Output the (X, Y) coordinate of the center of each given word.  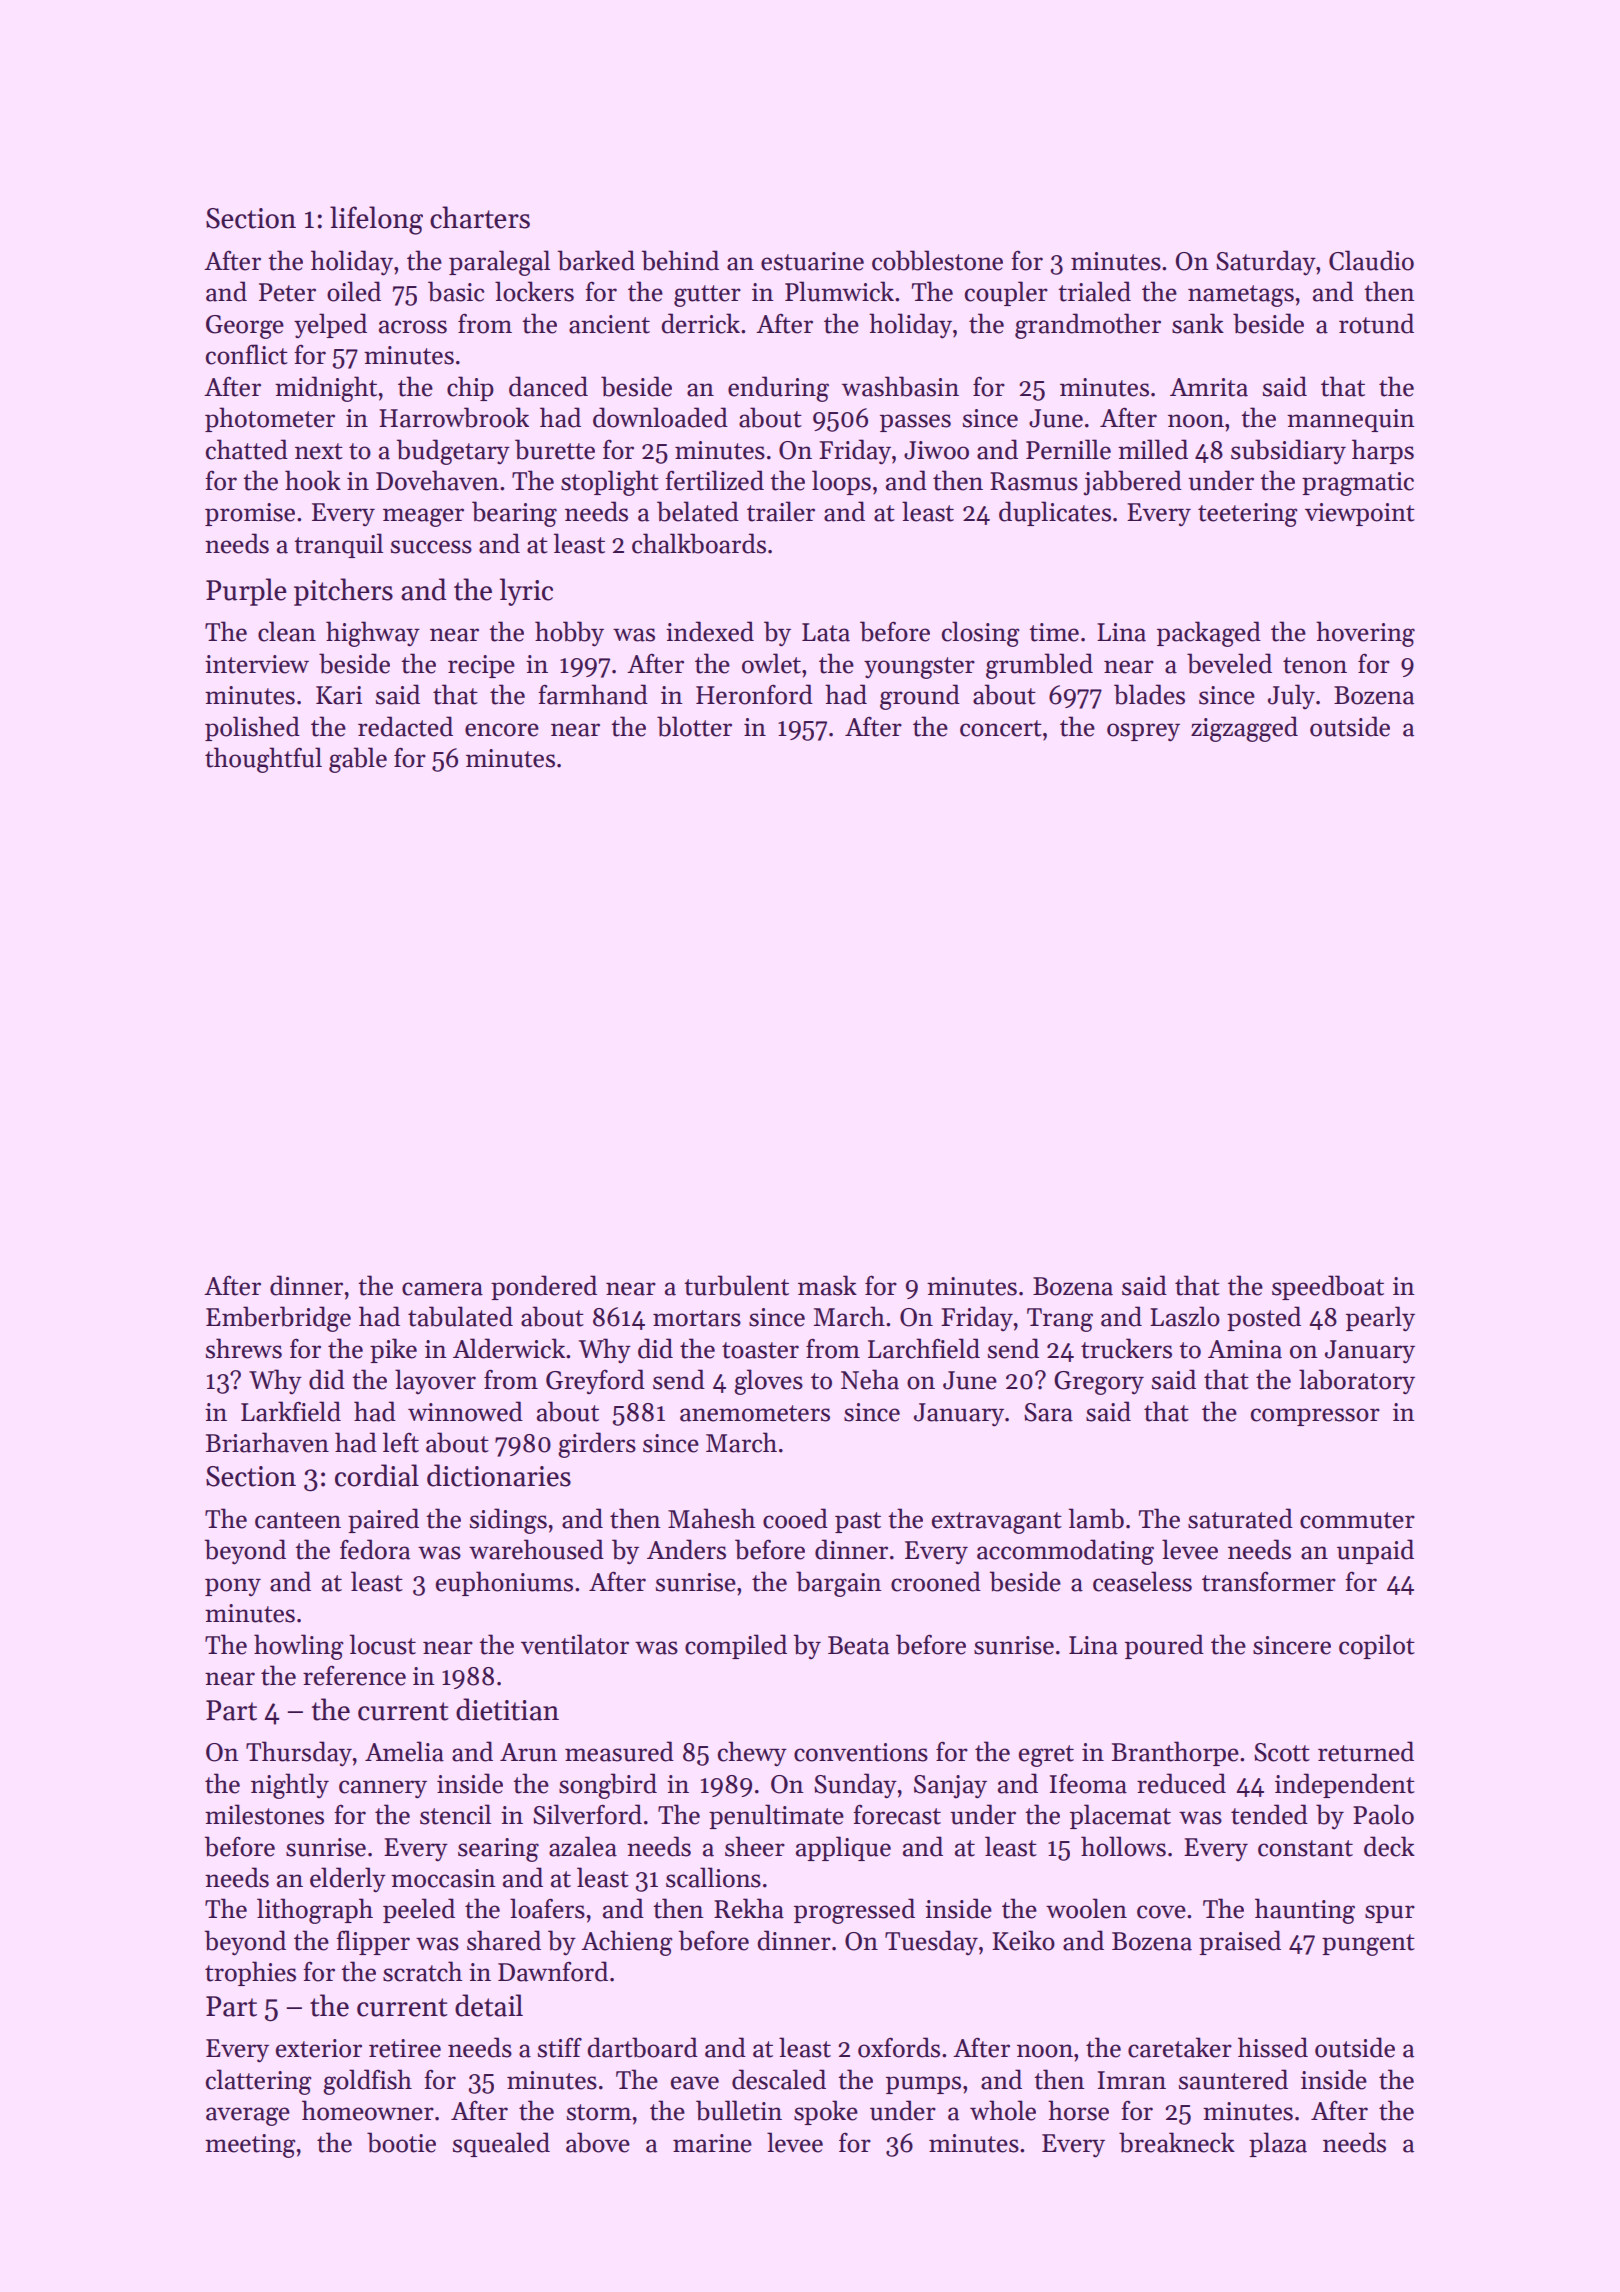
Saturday (1266, 263)
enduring (778, 389)
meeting (250, 2146)
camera (442, 1289)
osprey (1143, 732)
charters (480, 217)
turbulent (736, 1285)
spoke (826, 2112)
